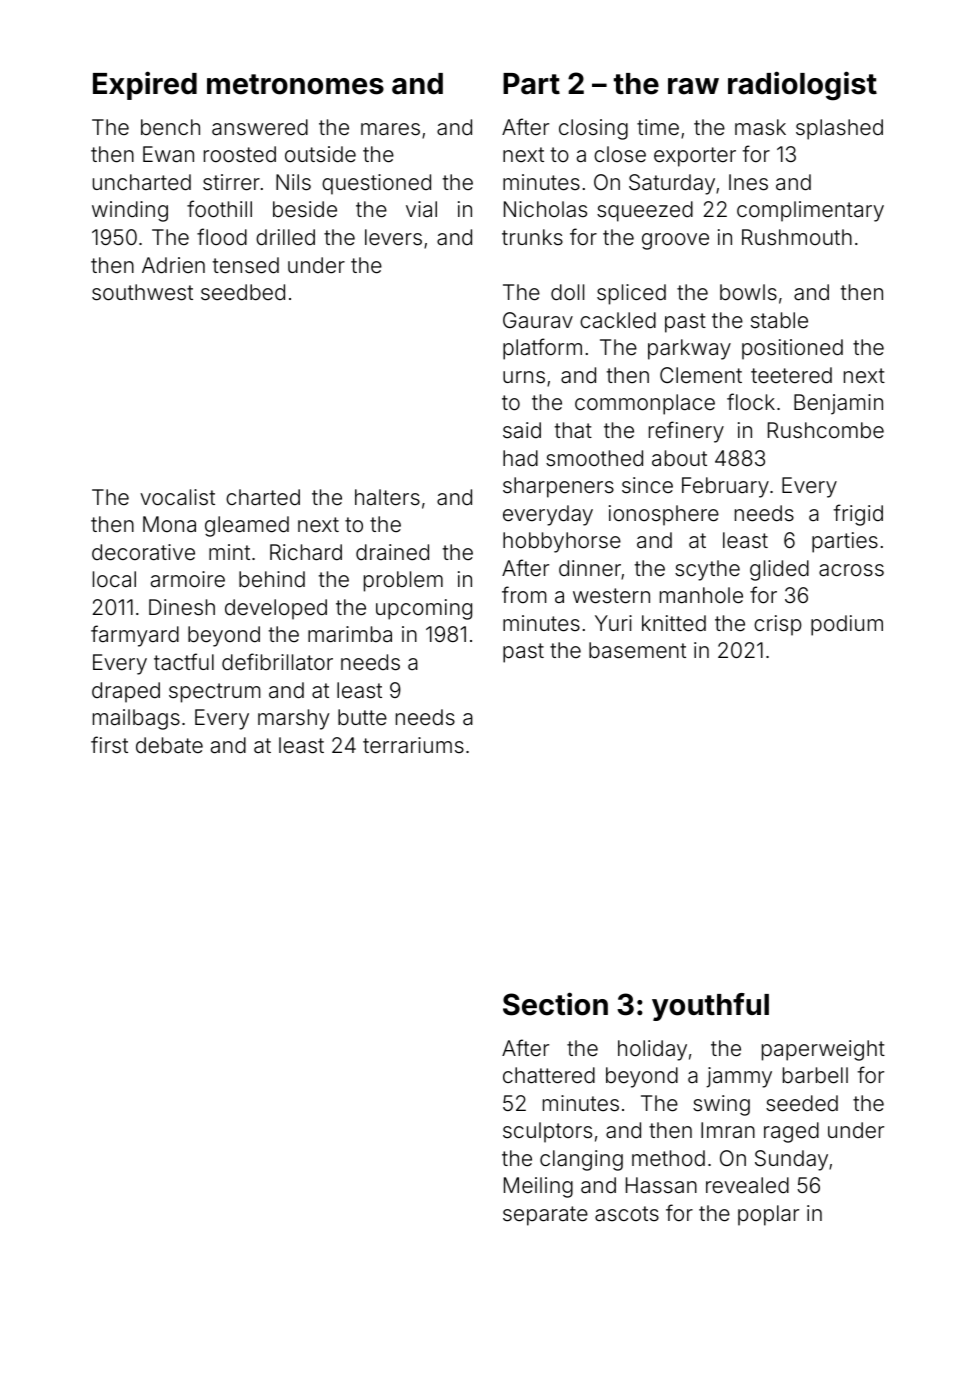 Image resolution: width=976 pixels, height=1387 pixels. I want to click on chattered, so click(549, 1075).
